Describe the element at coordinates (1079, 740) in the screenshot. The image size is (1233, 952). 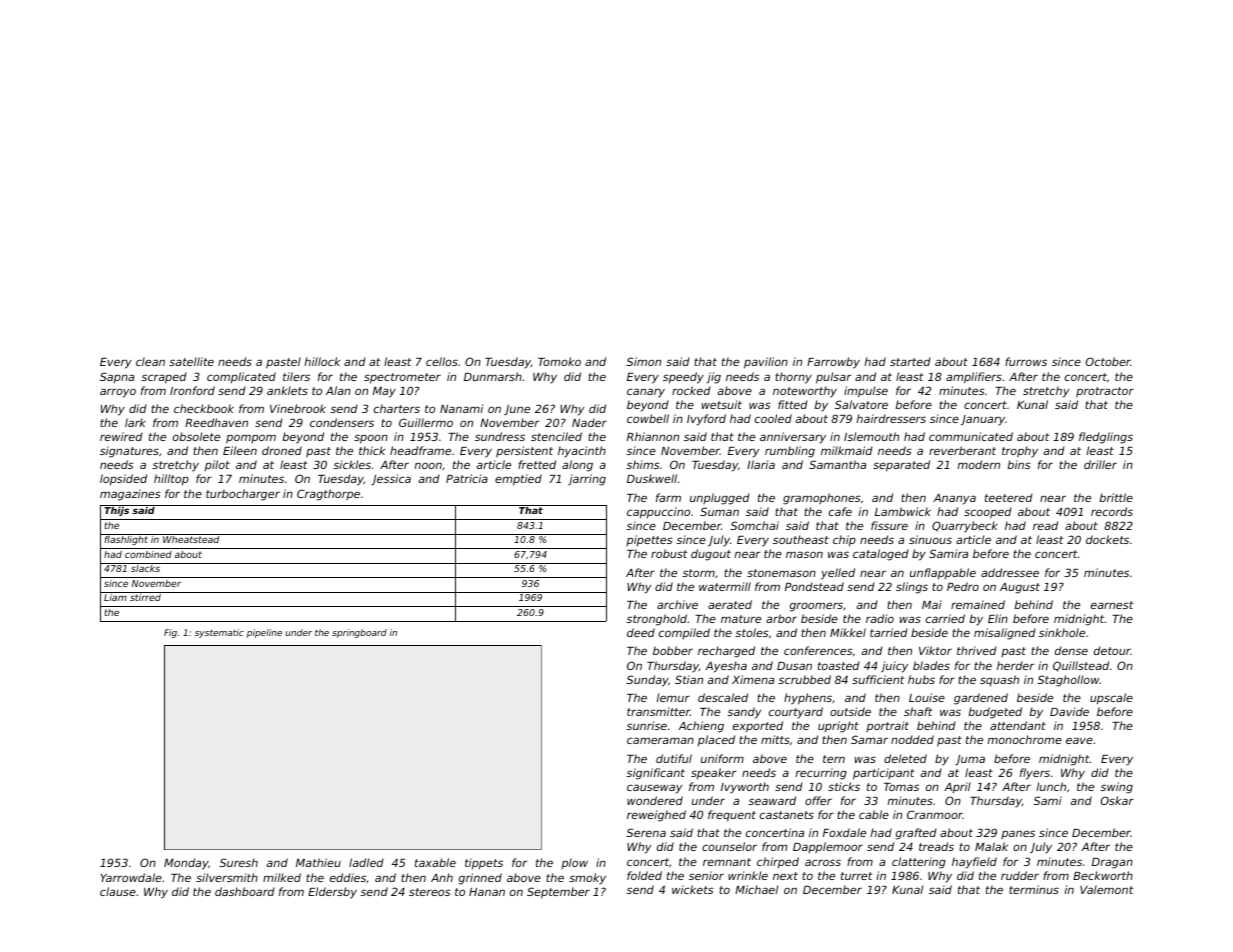
I see `eave` at that location.
